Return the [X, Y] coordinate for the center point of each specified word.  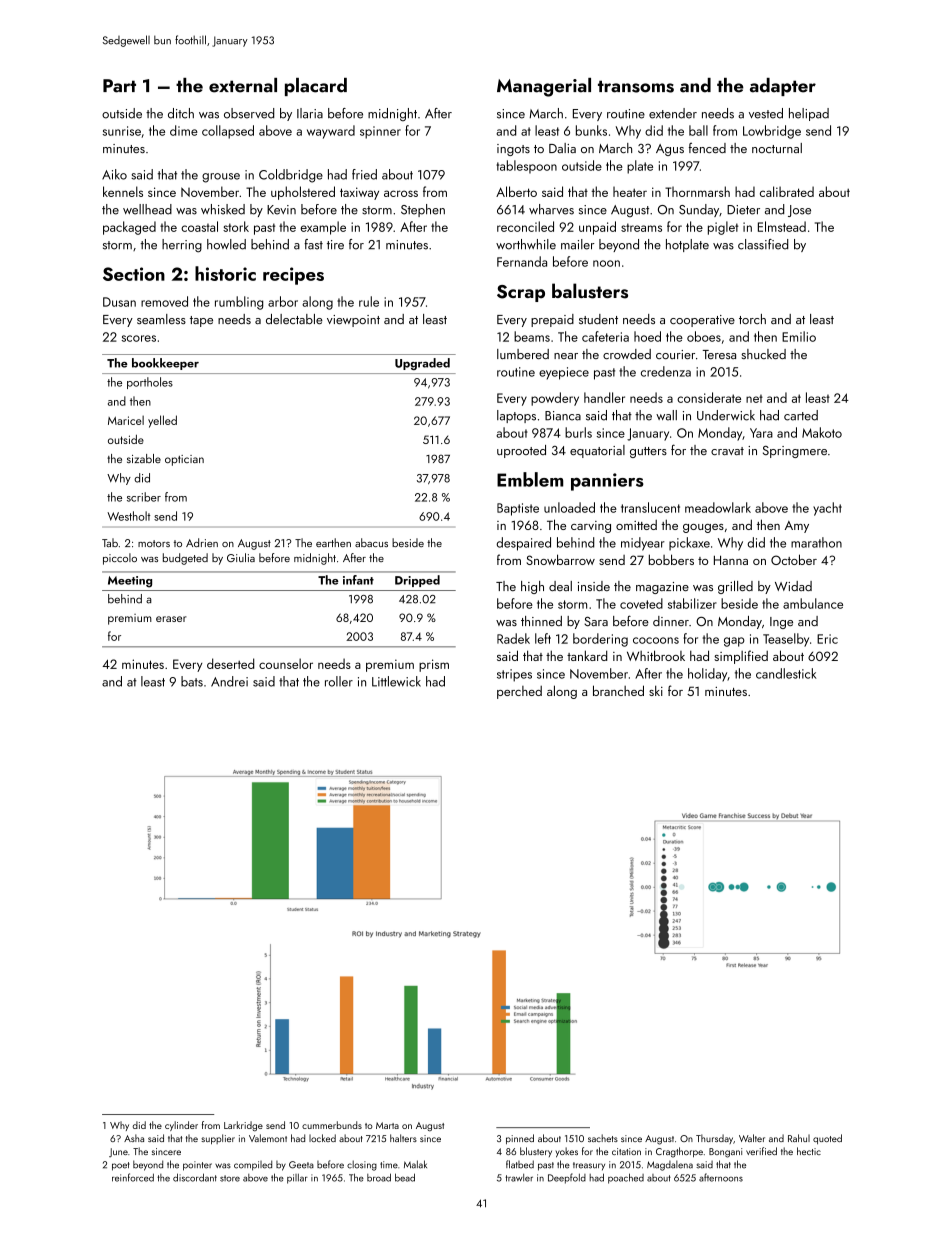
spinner [380, 132]
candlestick [786, 673]
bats [192, 681]
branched [618, 690]
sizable [144, 458]
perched [519, 692]
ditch [181, 113]
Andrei [229, 681]
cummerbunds [332, 1125]
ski [656, 690]
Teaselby [786, 640]
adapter [783, 87]
